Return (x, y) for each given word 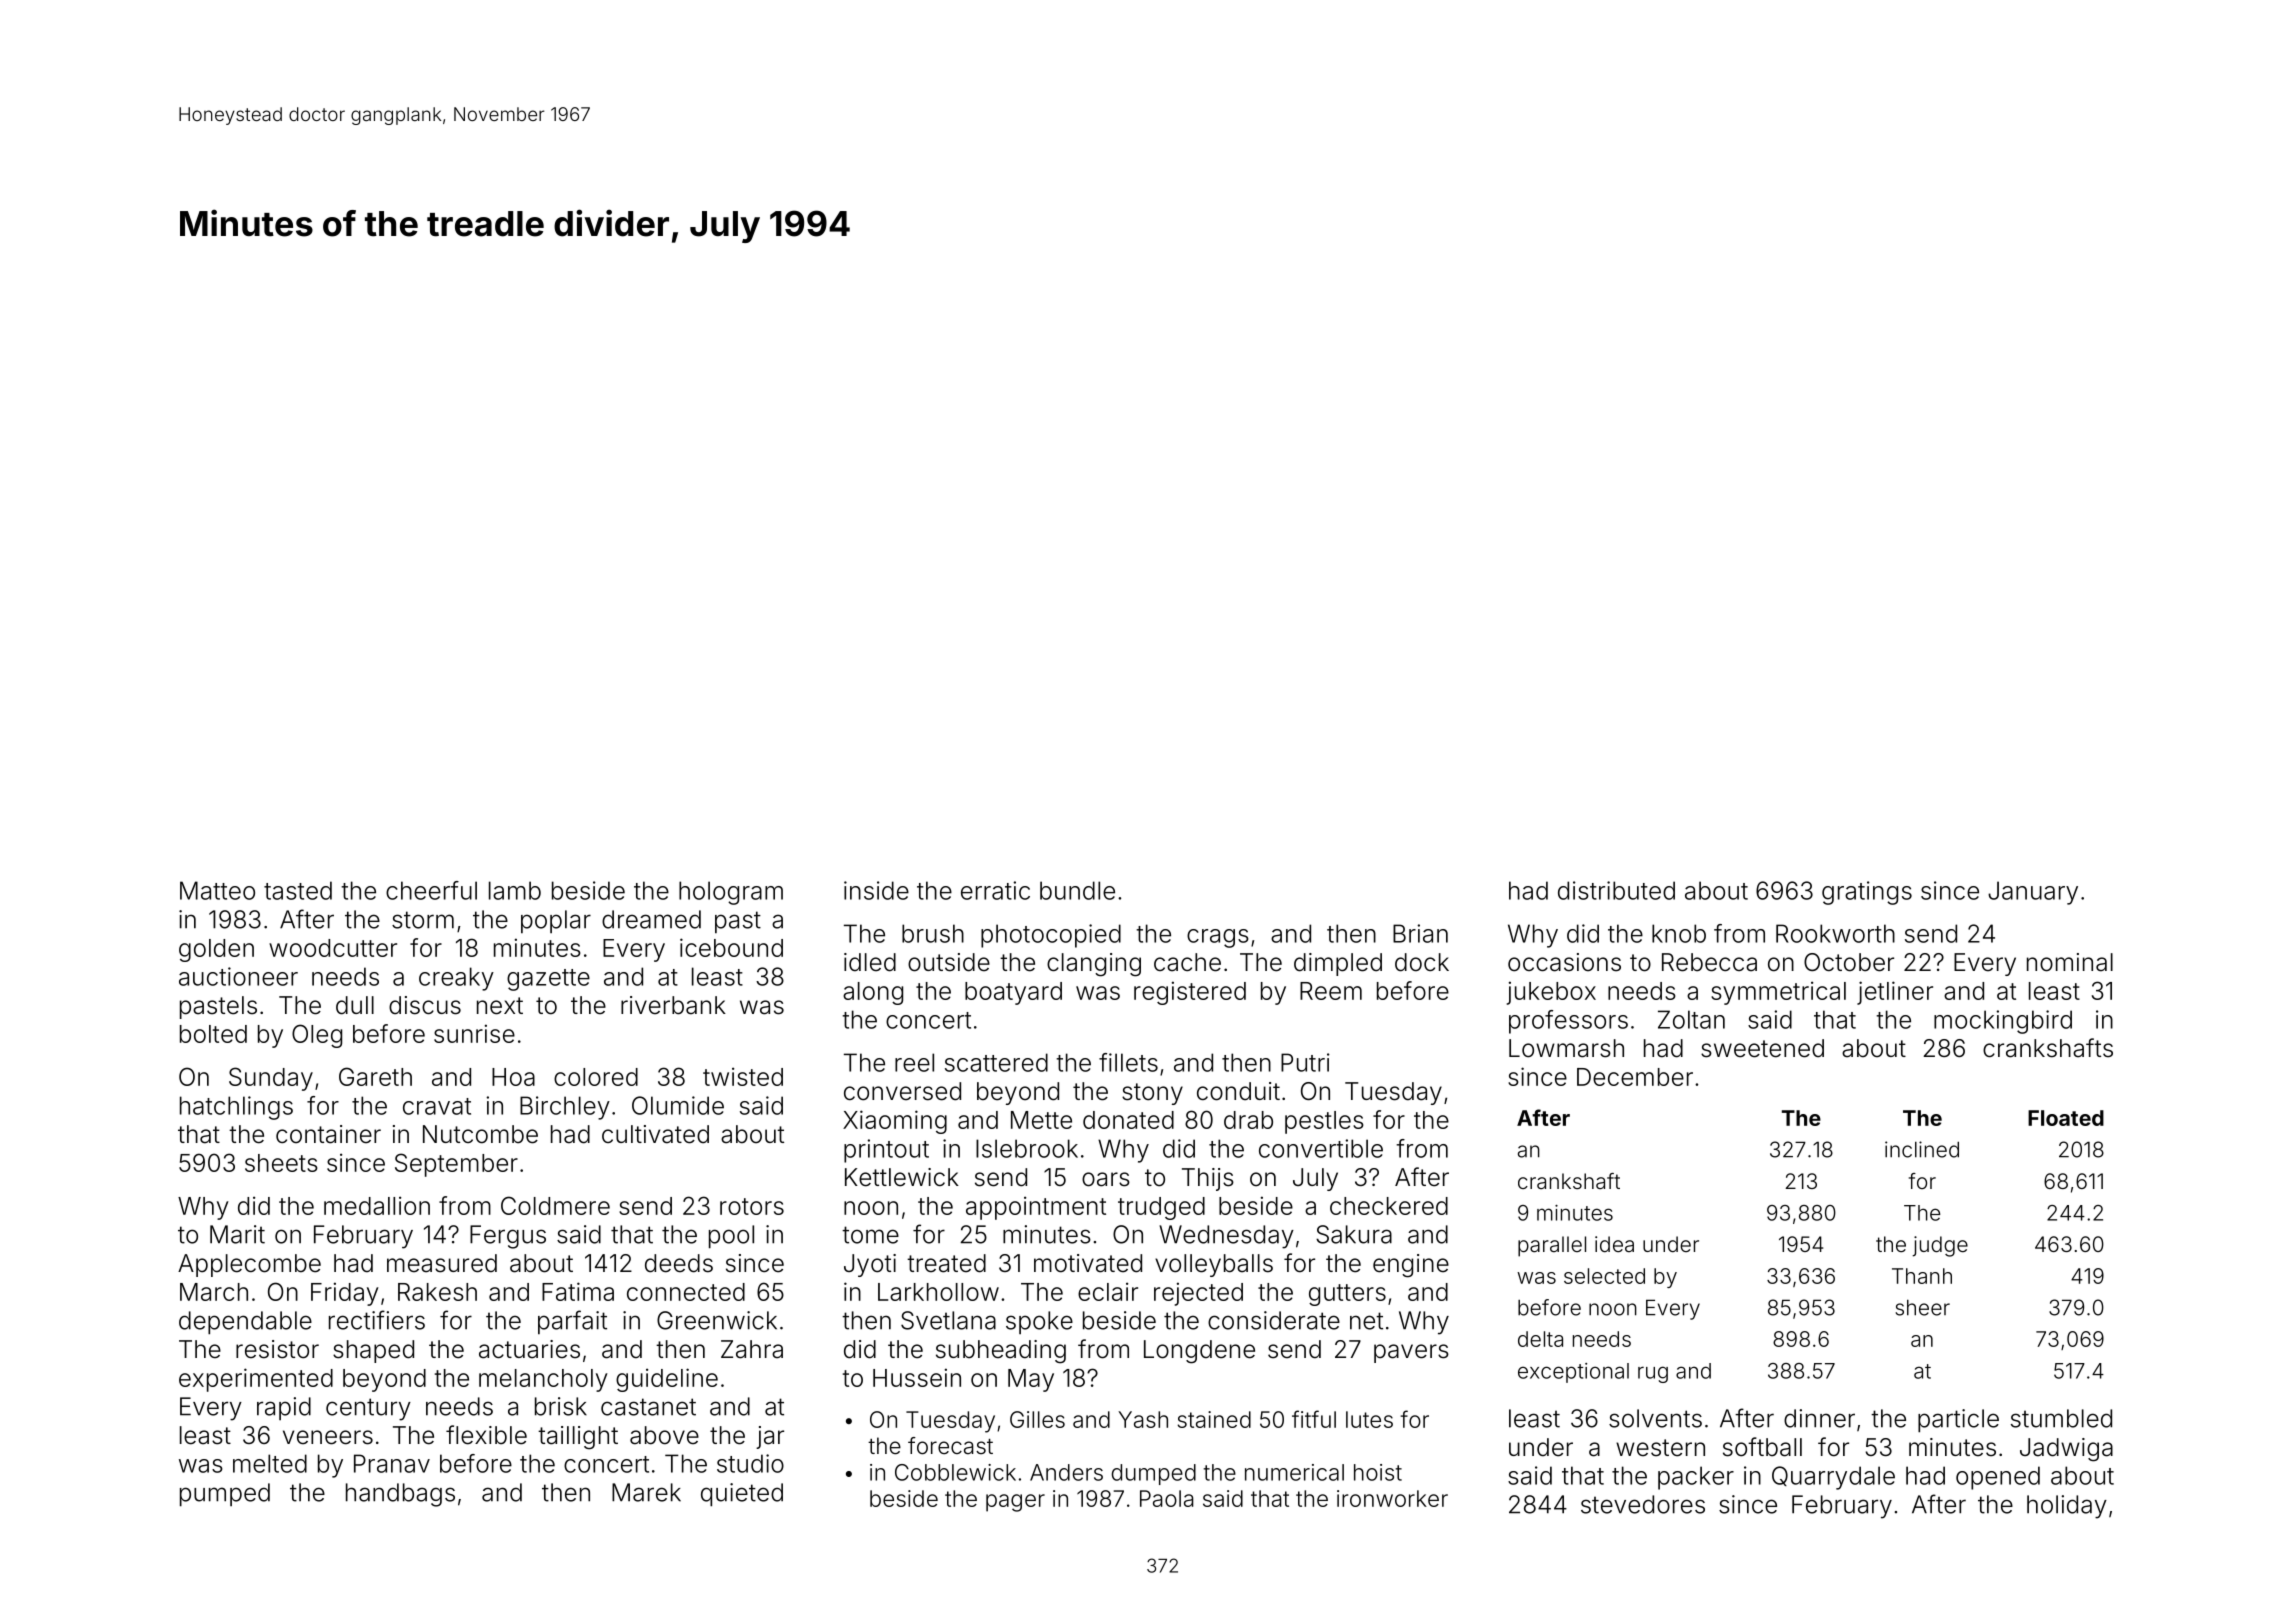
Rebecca (1709, 962)
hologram (731, 893)
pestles (1324, 1122)
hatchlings (236, 1108)
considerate (1274, 1320)
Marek (646, 1492)
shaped (373, 1351)
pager (1015, 1503)
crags (1218, 938)
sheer (1922, 1308)
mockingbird (2003, 1022)
